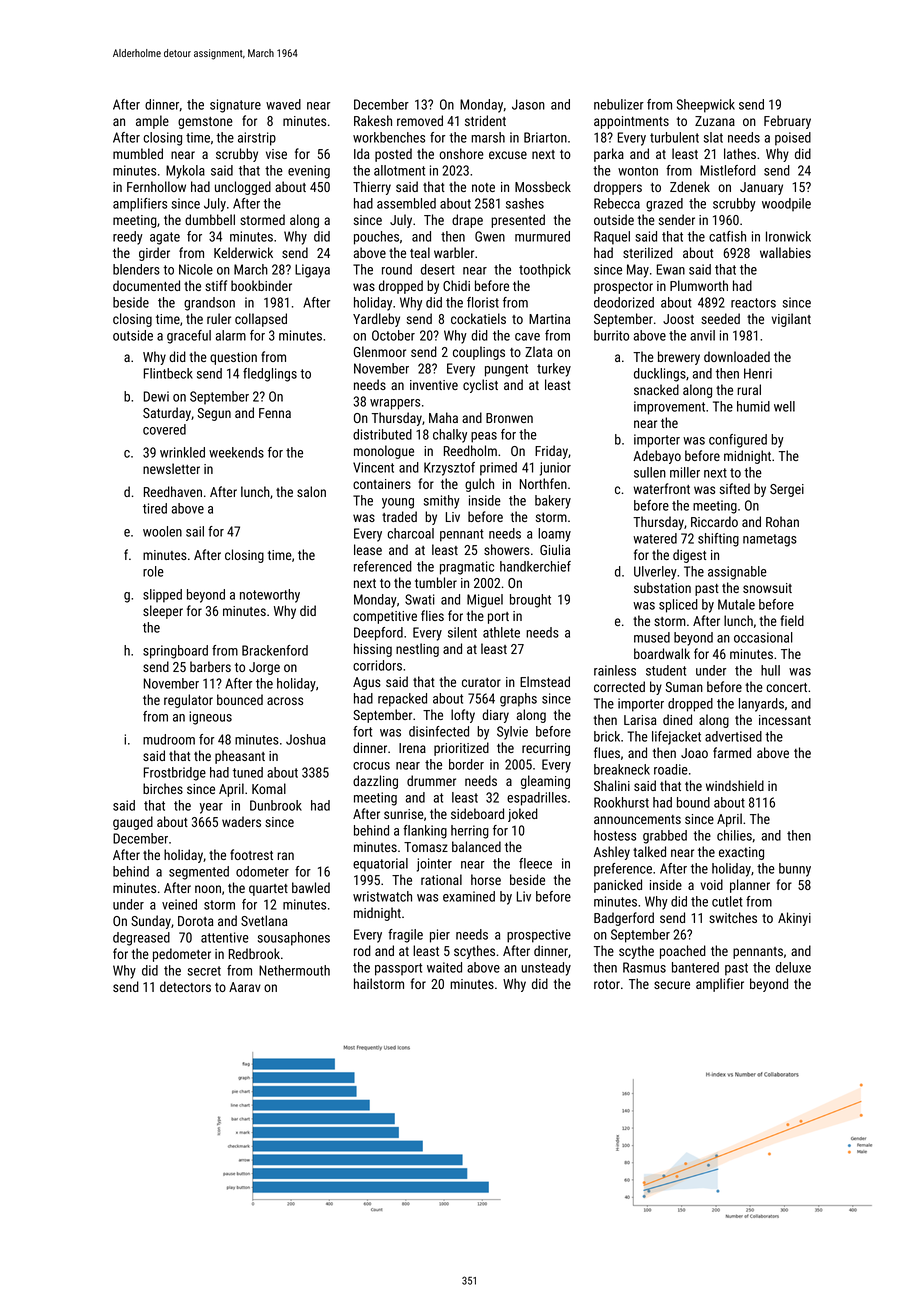 Image resolution: width=924 pixels, height=1308 pixels. I want to click on bounced, so click(240, 699).
